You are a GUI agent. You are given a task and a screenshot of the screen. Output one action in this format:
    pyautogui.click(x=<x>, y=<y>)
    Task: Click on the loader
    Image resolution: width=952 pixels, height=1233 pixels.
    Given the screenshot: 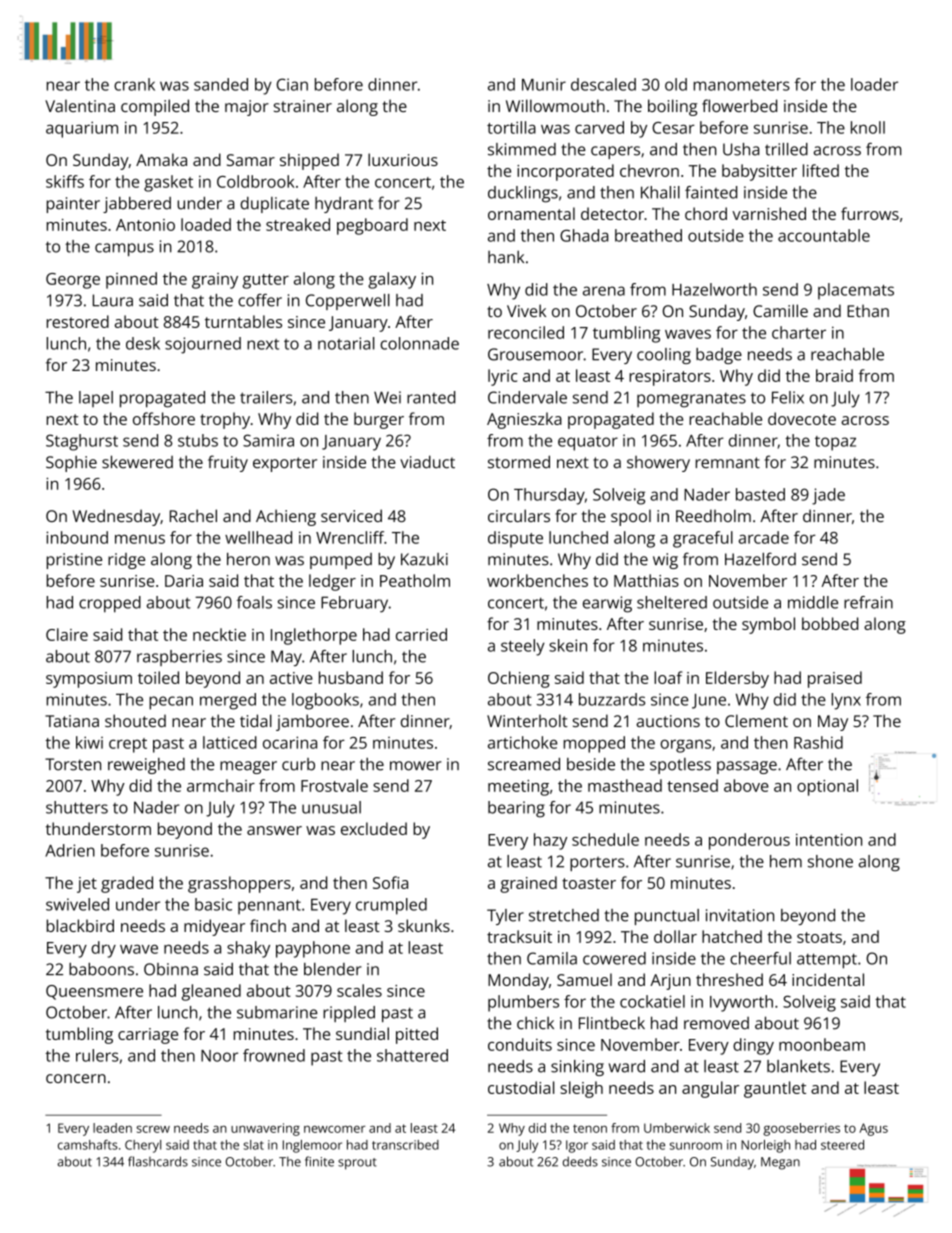 What is the action you would take?
    pyautogui.click(x=874, y=84)
